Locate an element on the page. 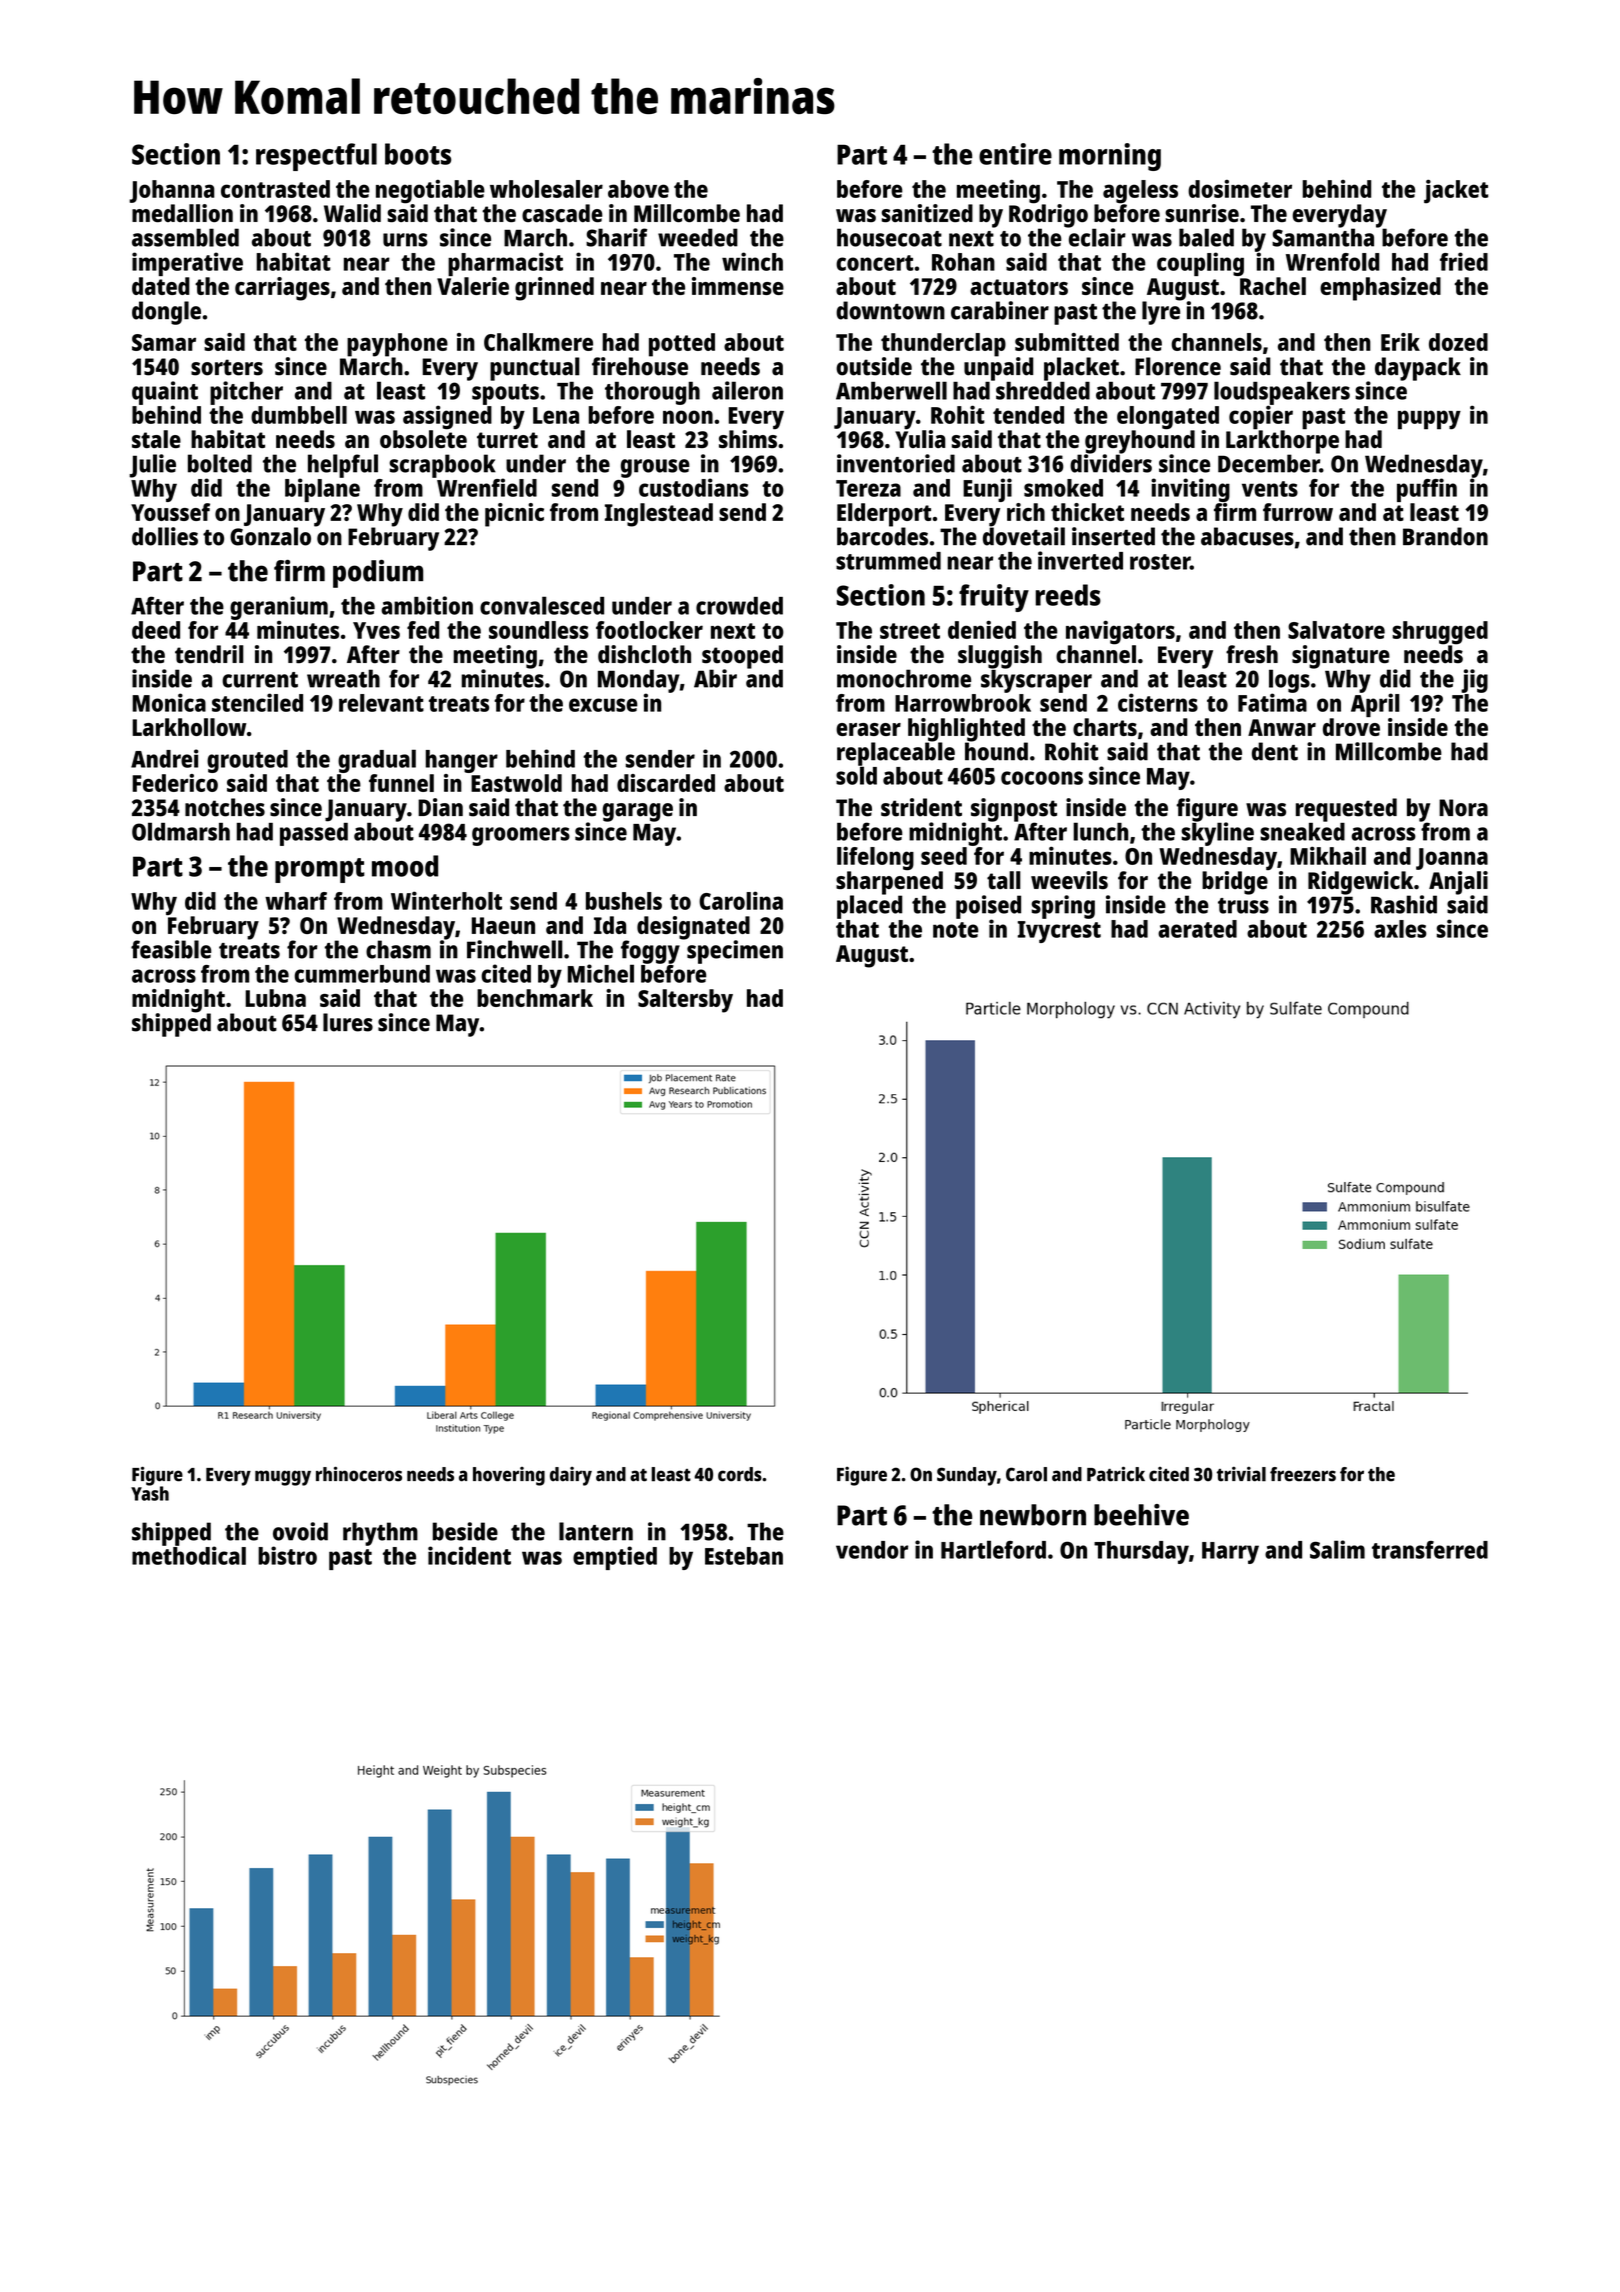  methodical is located at coordinates (189, 1555).
